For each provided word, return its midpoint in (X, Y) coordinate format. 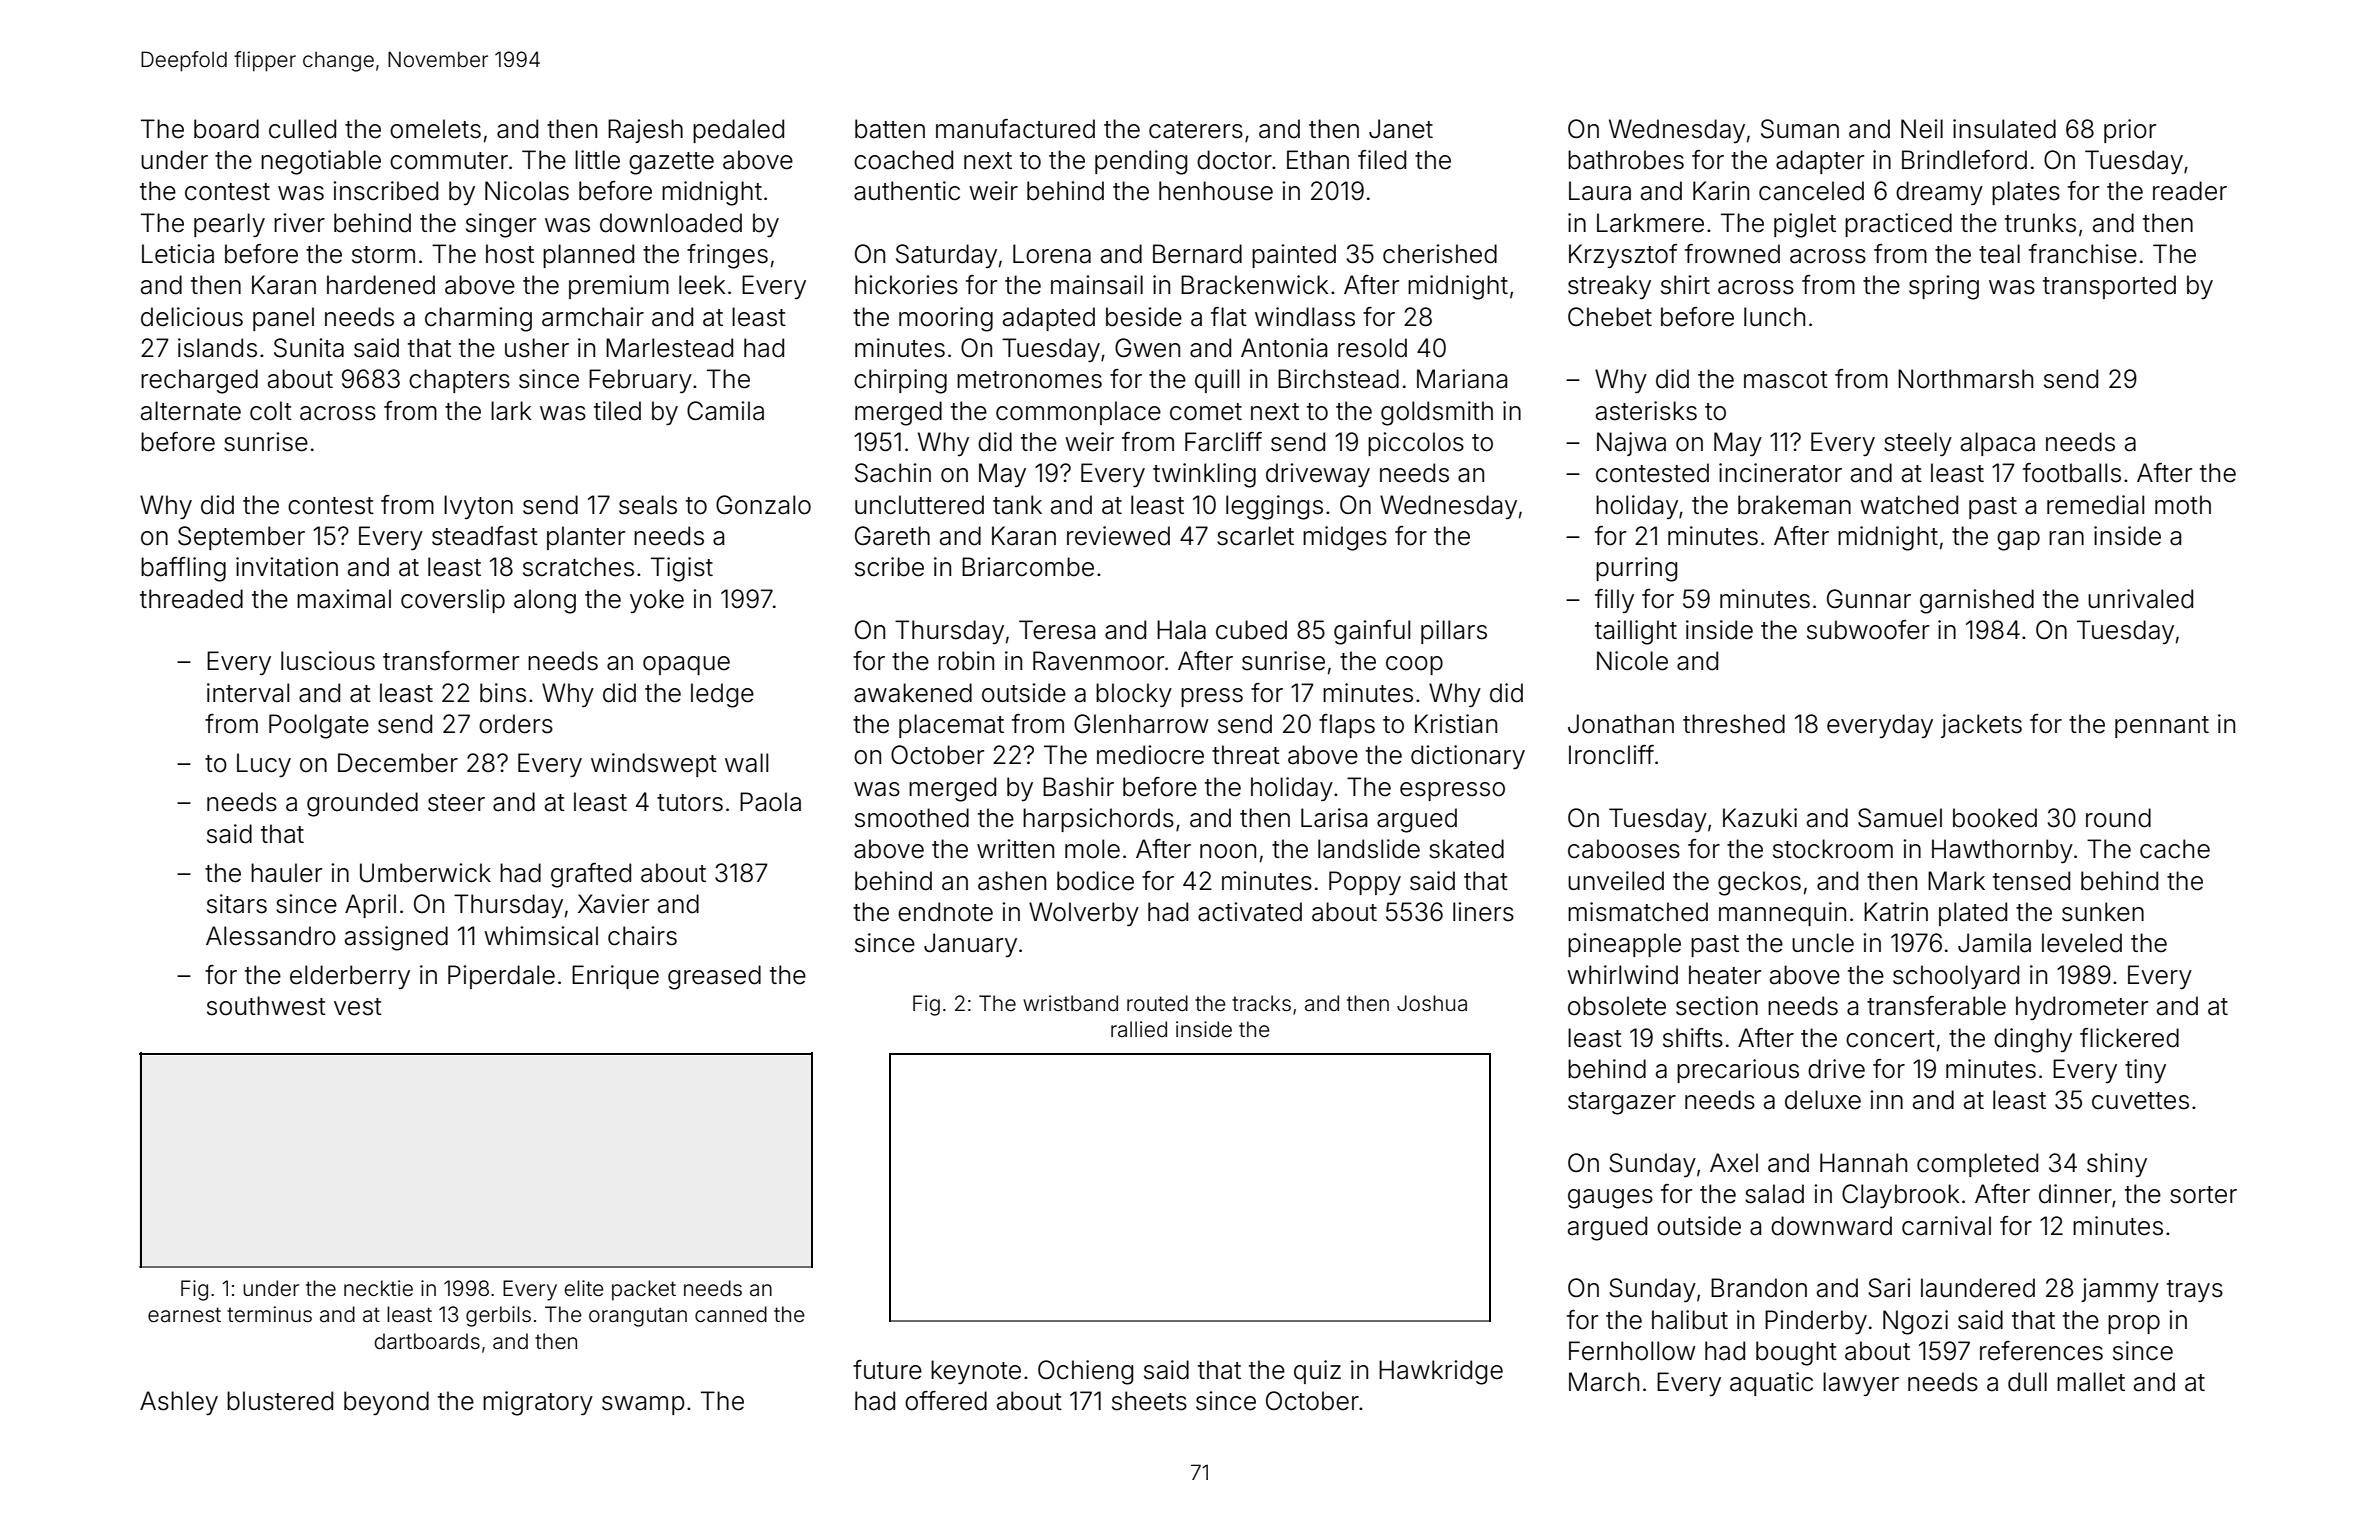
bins (503, 693)
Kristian (1456, 724)
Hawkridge (1441, 1372)
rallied (1139, 1029)
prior (2130, 131)
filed (1382, 160)
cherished (1440, 254)
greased (714, 977)
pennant (2162, 727)
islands (217, 348)
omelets (435, 129)
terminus (269, 1314)
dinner (2075, 1194)
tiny (2145, 1071)
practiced (1898, 225)
